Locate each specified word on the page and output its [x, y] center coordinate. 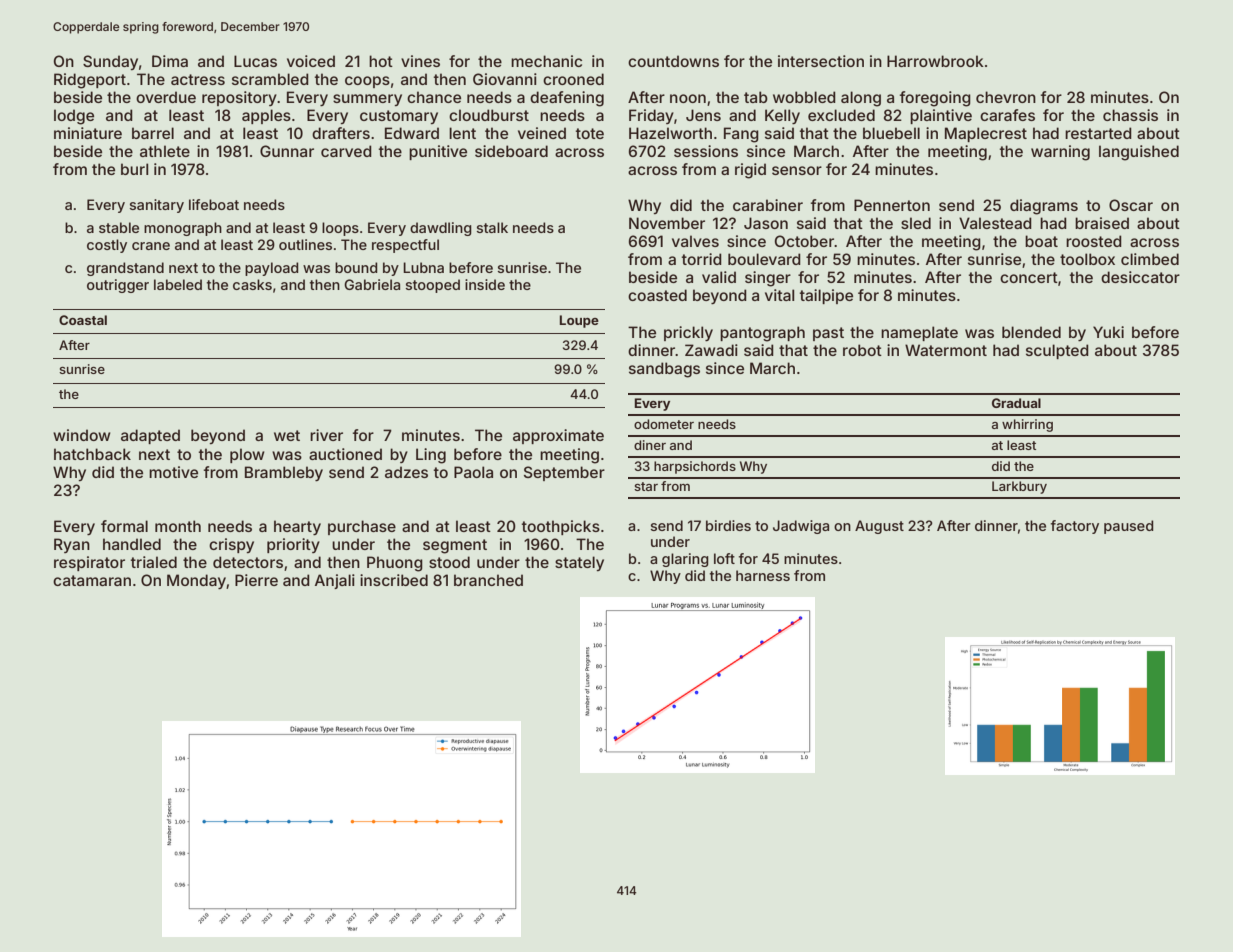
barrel [153, 133]
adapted [150, 436]
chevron [1006, 97]
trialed [154, 562]
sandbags [664, 370]
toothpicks [561, 527]
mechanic [546, 61]
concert [1029, 277]
